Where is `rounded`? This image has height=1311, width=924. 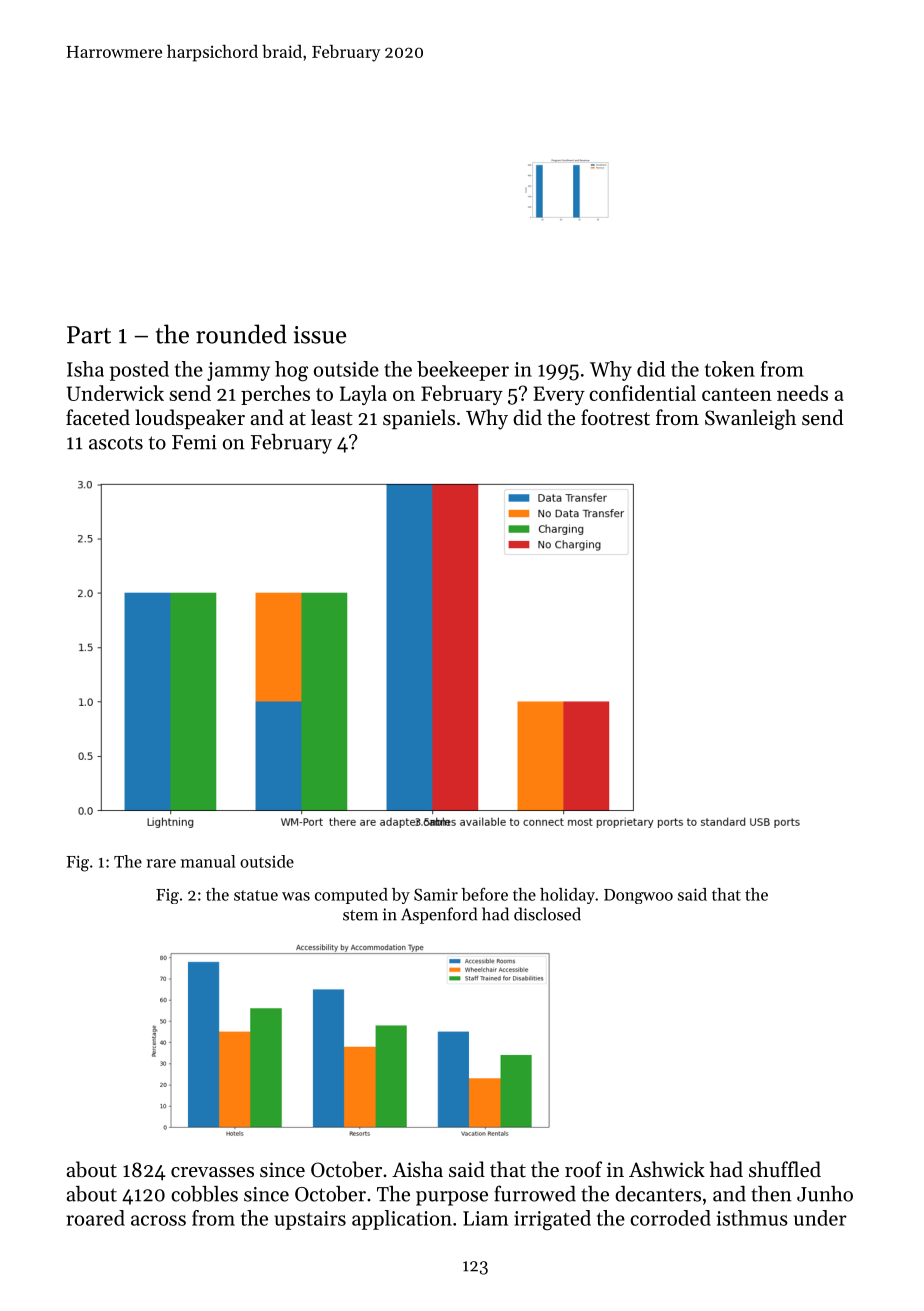
rounded is located at coordinates (241, 334).
